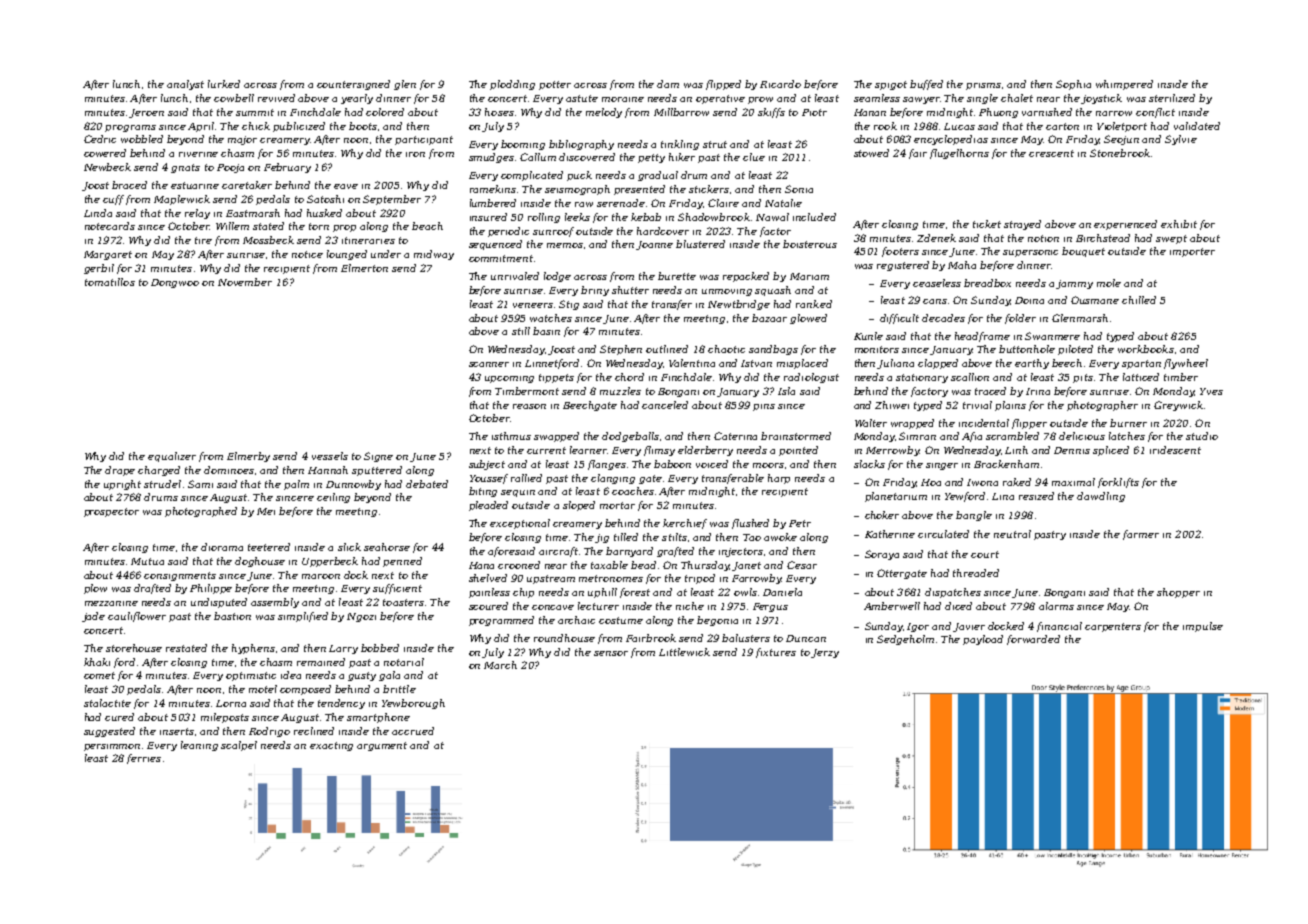 This image has height=924, width=1308. Describe the element at coordinates (938, 364) in the image. I see `clapped` at that location.
